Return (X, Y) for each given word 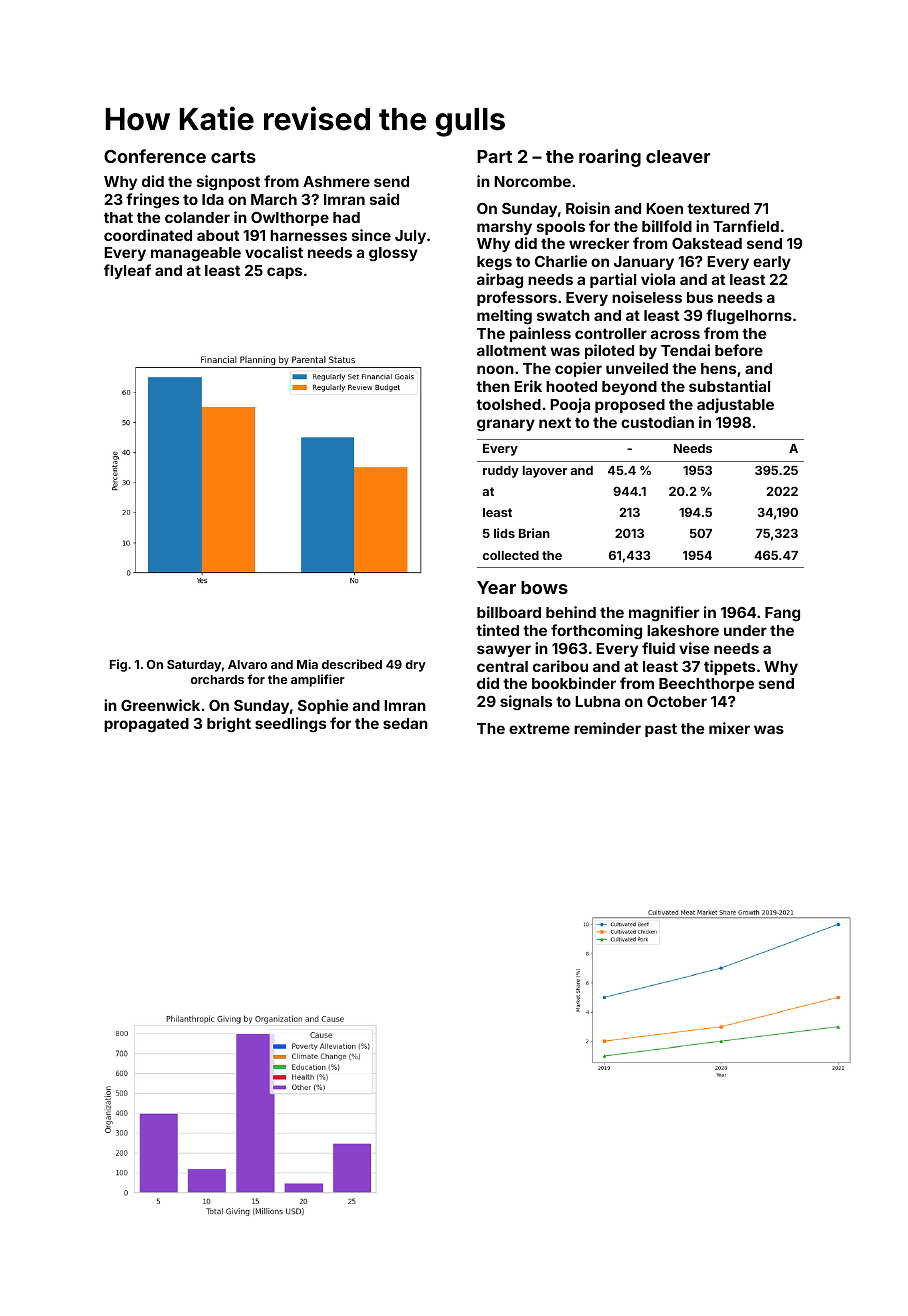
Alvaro (247, 664)
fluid (658, 648)
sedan (405, 723)
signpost (228, 183)
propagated (146, 725)
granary (506, 425)
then (493, 386)
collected (511, 555)
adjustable (735, 405)
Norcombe (532, 181)
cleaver (678, 156)
